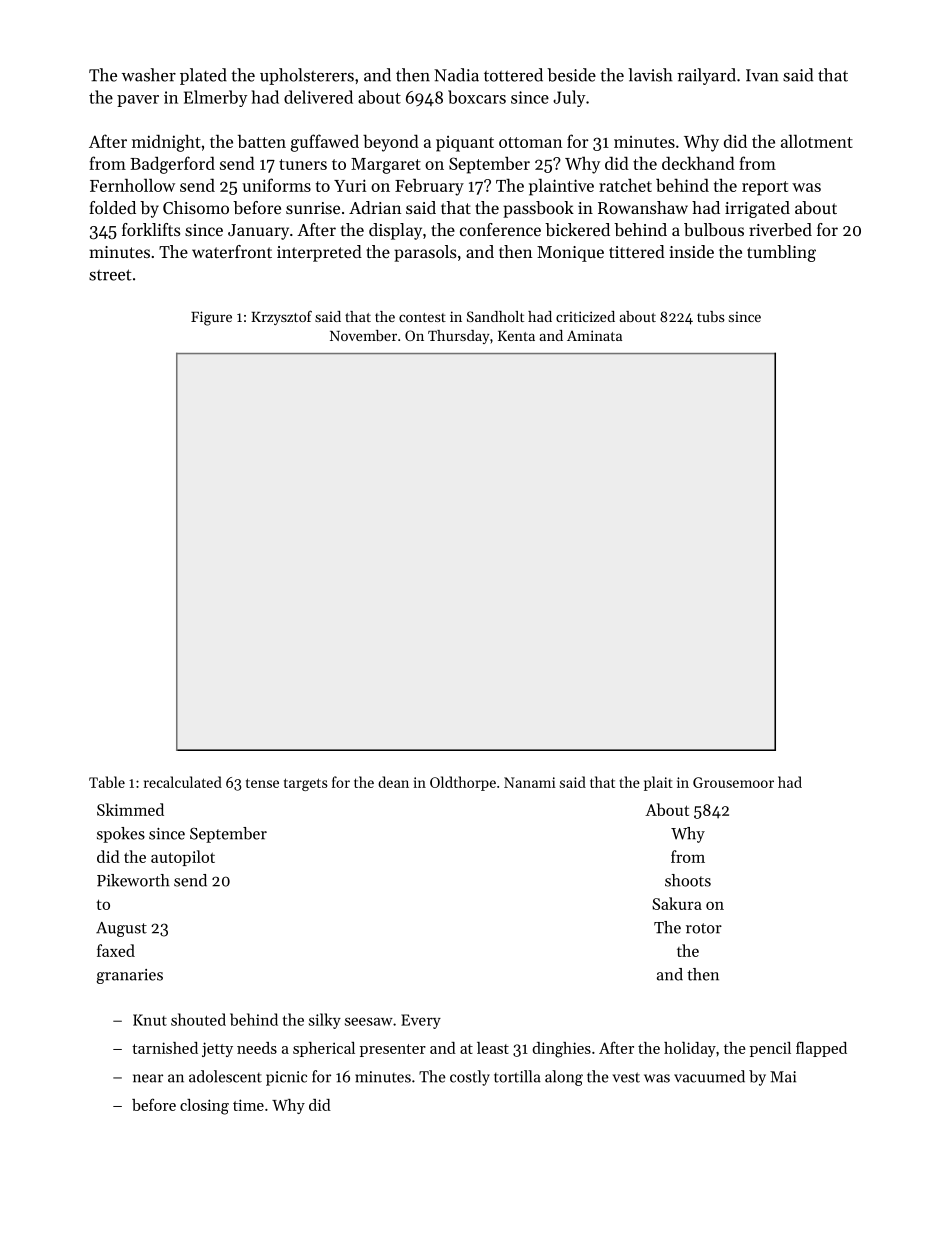  What do you see at coordinates (110, 275) in the page?
I see `street` at bounding box center [110, 275].
